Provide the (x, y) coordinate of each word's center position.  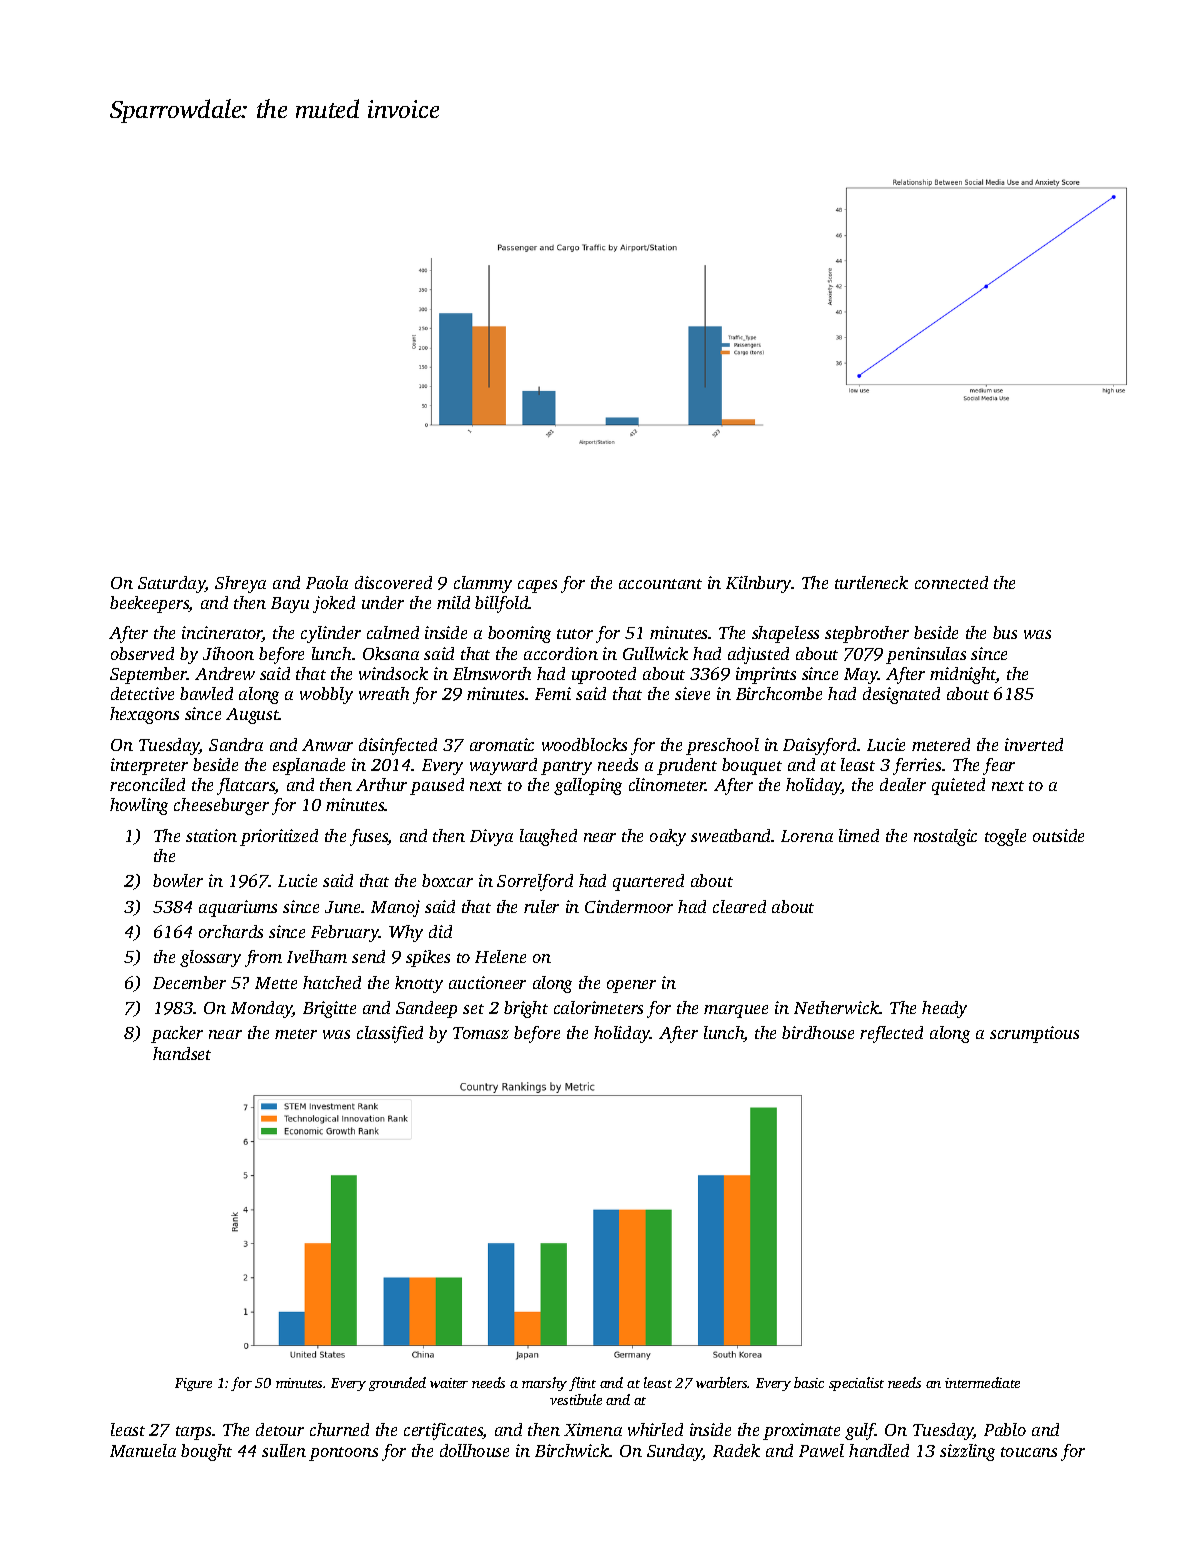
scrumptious (1034, 1034)
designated (901, 695)
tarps (193, 1433)
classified (390, 1034)
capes (537, 586)
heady (944, 1009)
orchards (231, 931)
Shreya (240, 584)
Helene (500, 956)
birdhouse (818, 1032)
